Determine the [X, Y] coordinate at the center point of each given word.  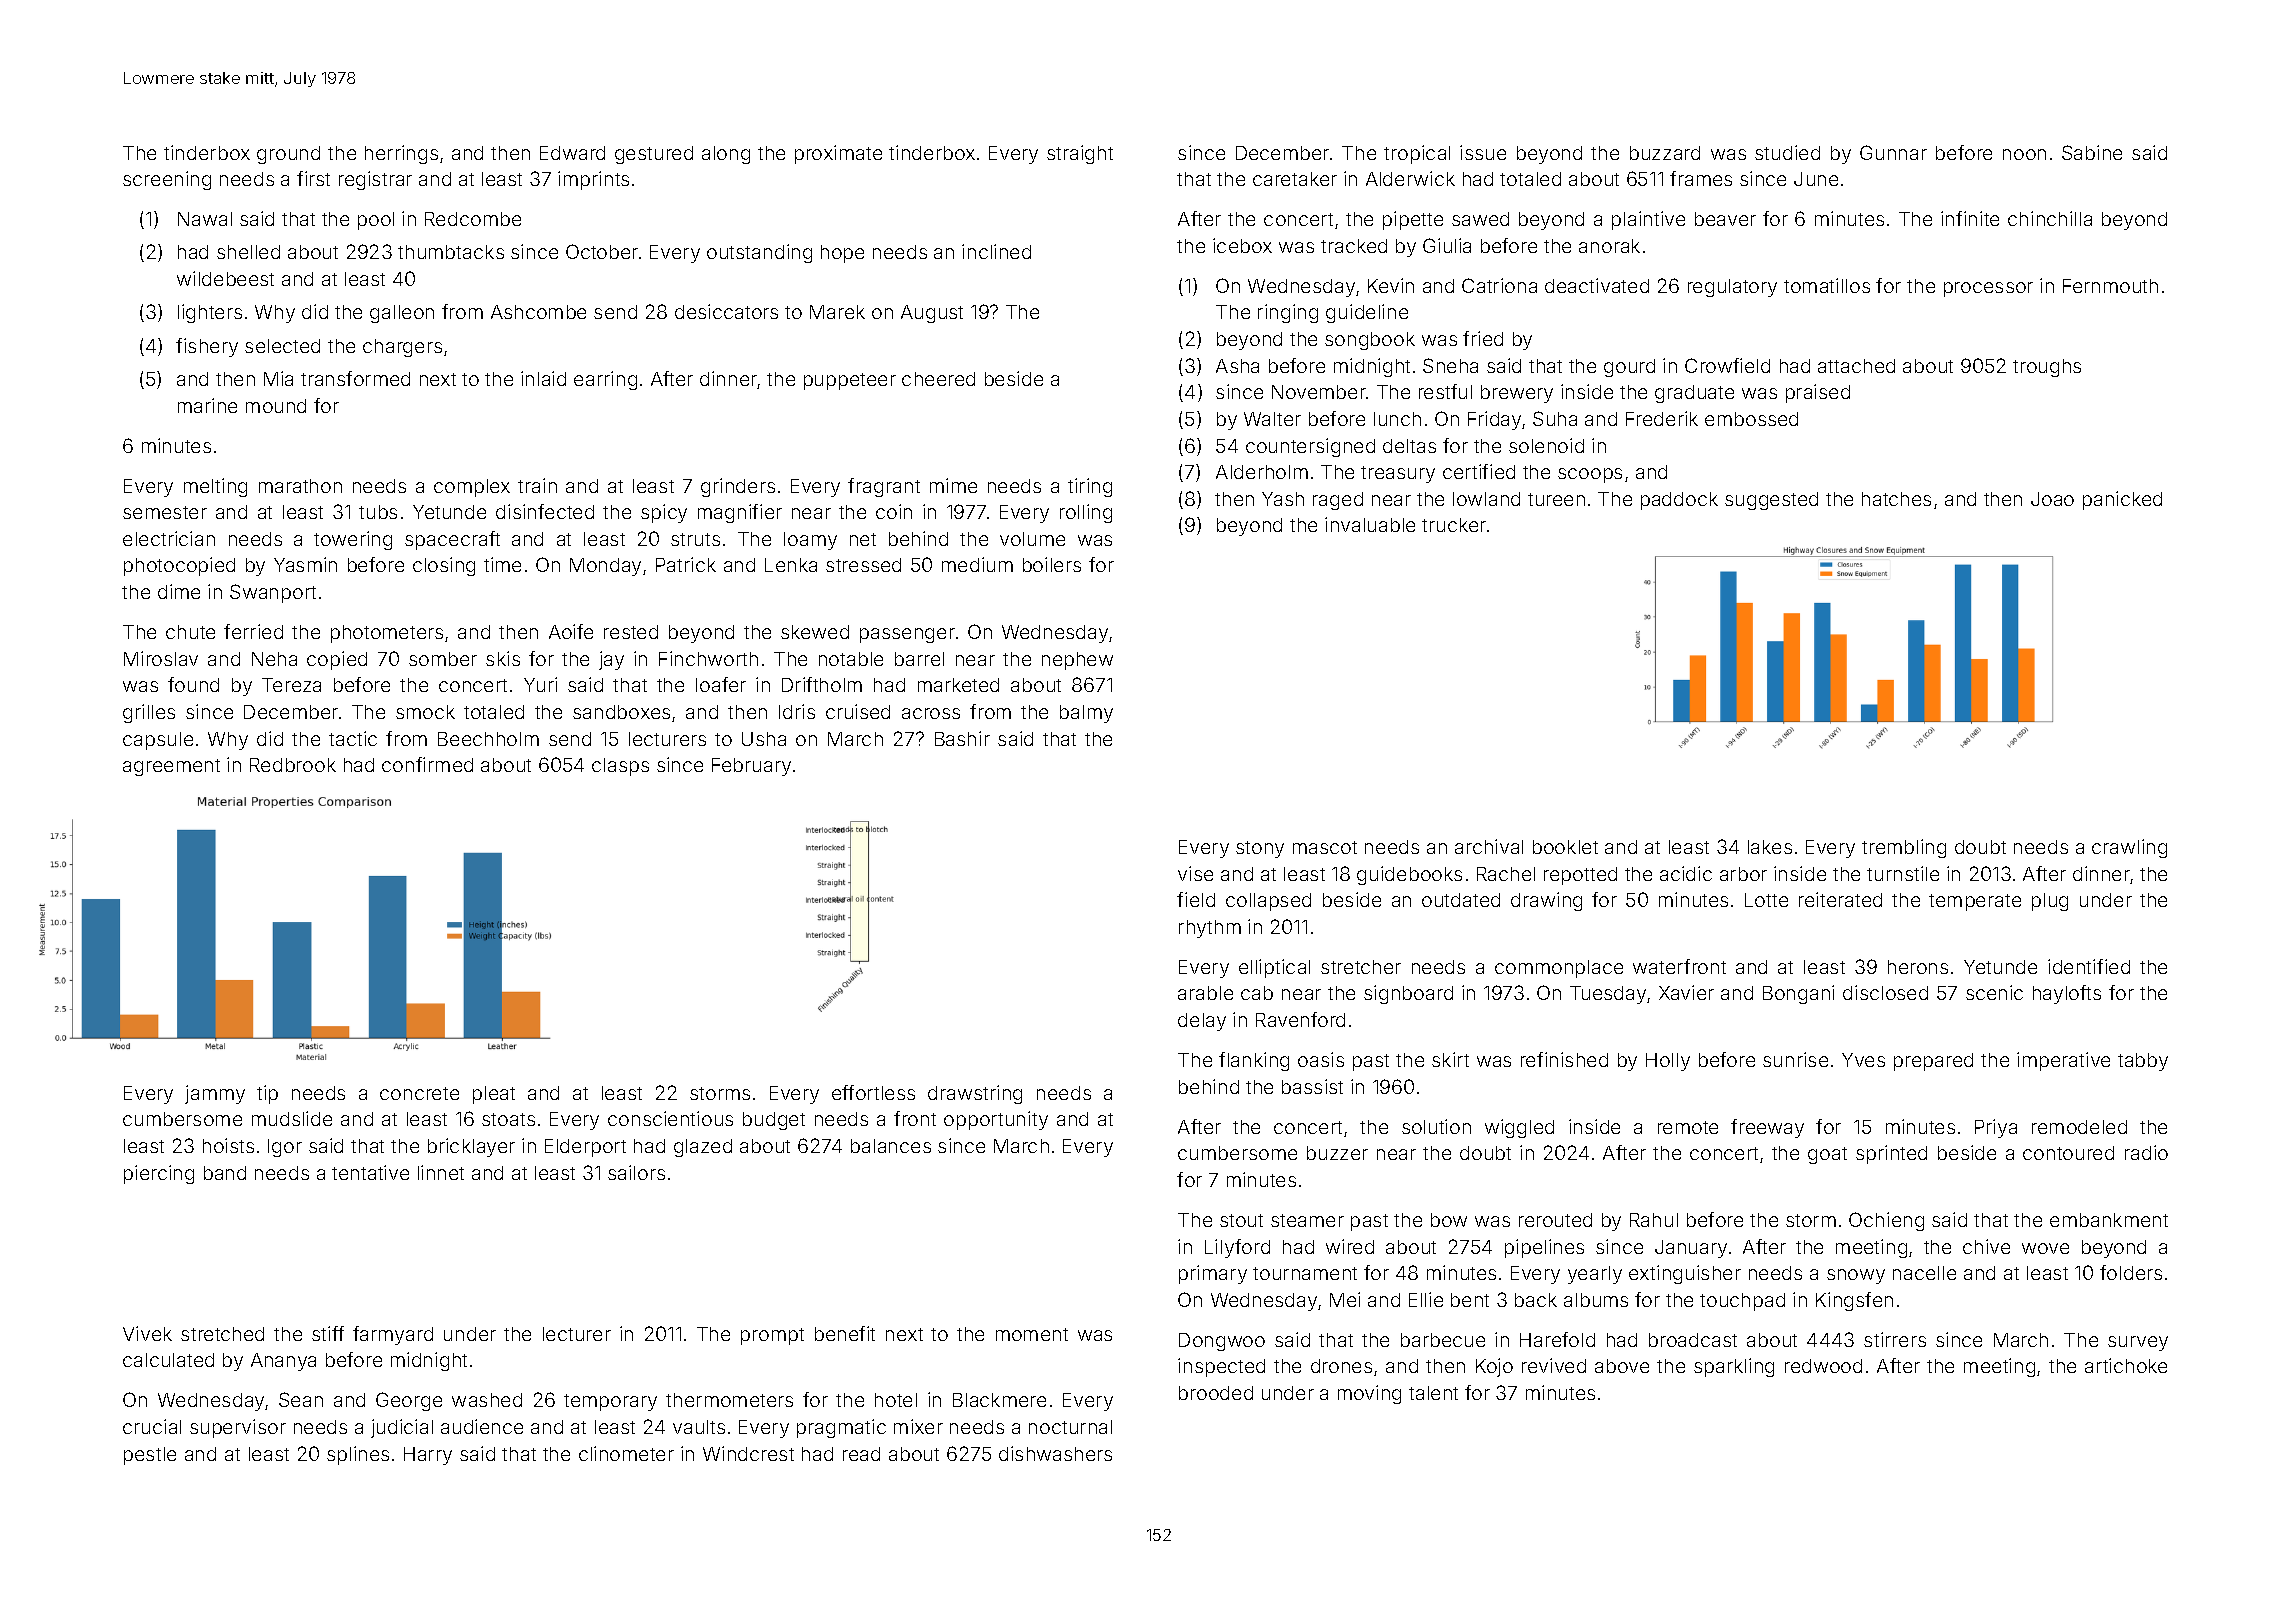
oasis [1321, 1059]
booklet [1565, 847]
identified [2089, 966]
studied [1787, 152]
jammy [215, 1094]
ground [288, 155]
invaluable [1370, 524]
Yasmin [305, 564]
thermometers [729, 1400]
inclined [996, 251]
